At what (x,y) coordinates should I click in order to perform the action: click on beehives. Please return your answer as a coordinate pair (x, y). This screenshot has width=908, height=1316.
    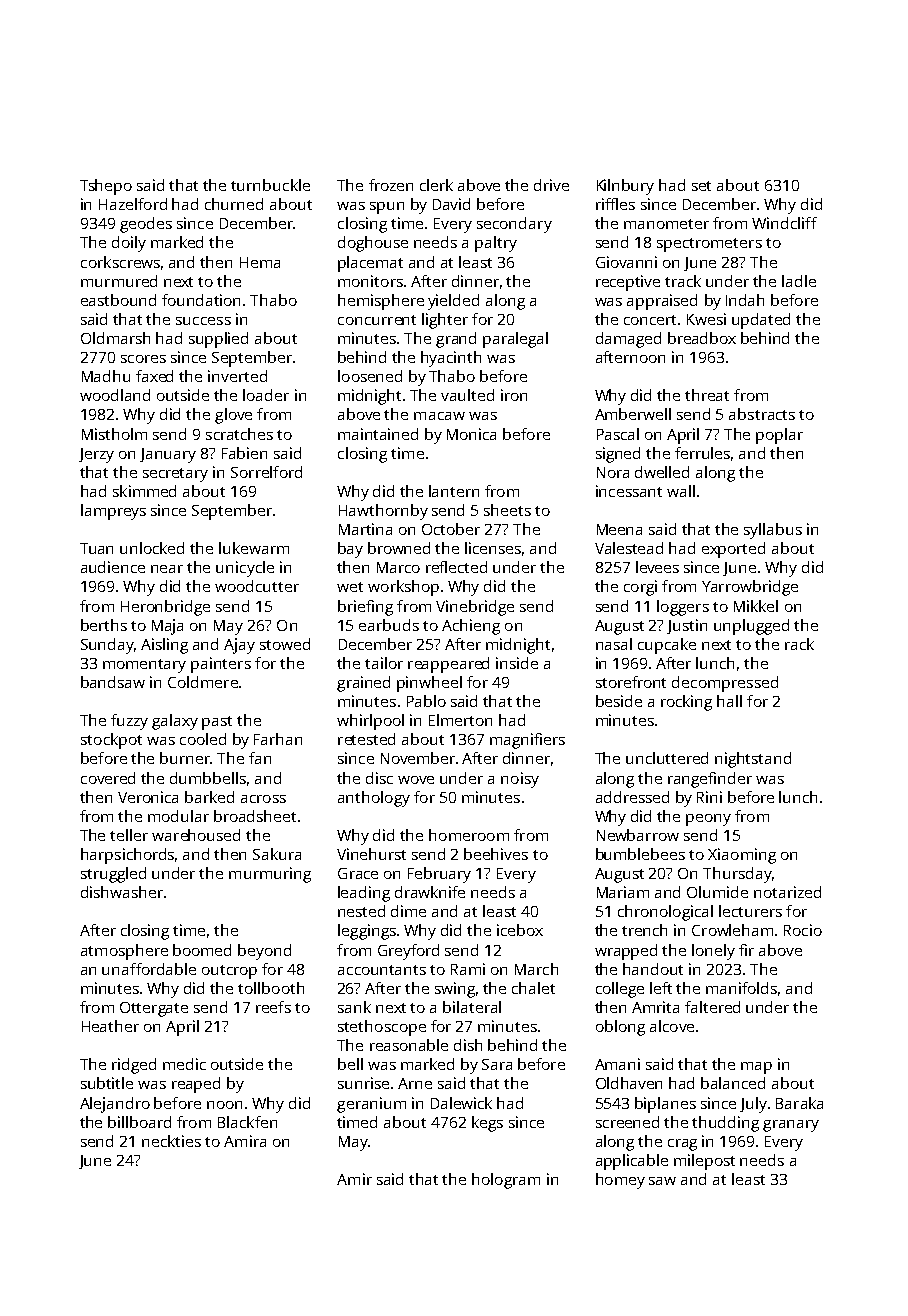
    Looking at the image, I should click on (496, 854).
